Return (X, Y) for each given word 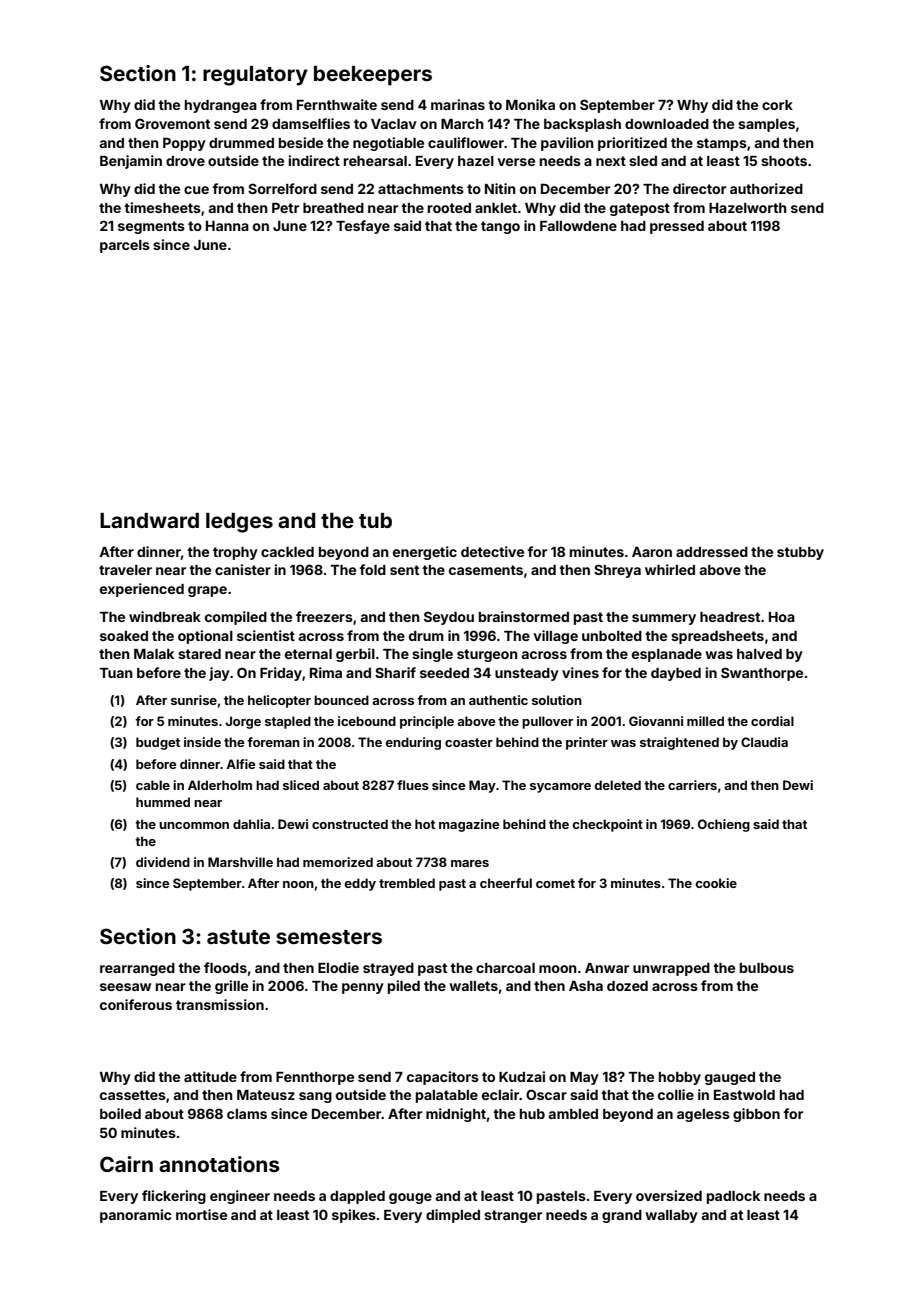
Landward (149, 520)
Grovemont (172, 123)
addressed (712, 552)
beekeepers (373, 76)
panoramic (136, 1216)
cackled (287, 552)
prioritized (632, 144)
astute (238, 937)
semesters (329, 937)
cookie (716, 883)
